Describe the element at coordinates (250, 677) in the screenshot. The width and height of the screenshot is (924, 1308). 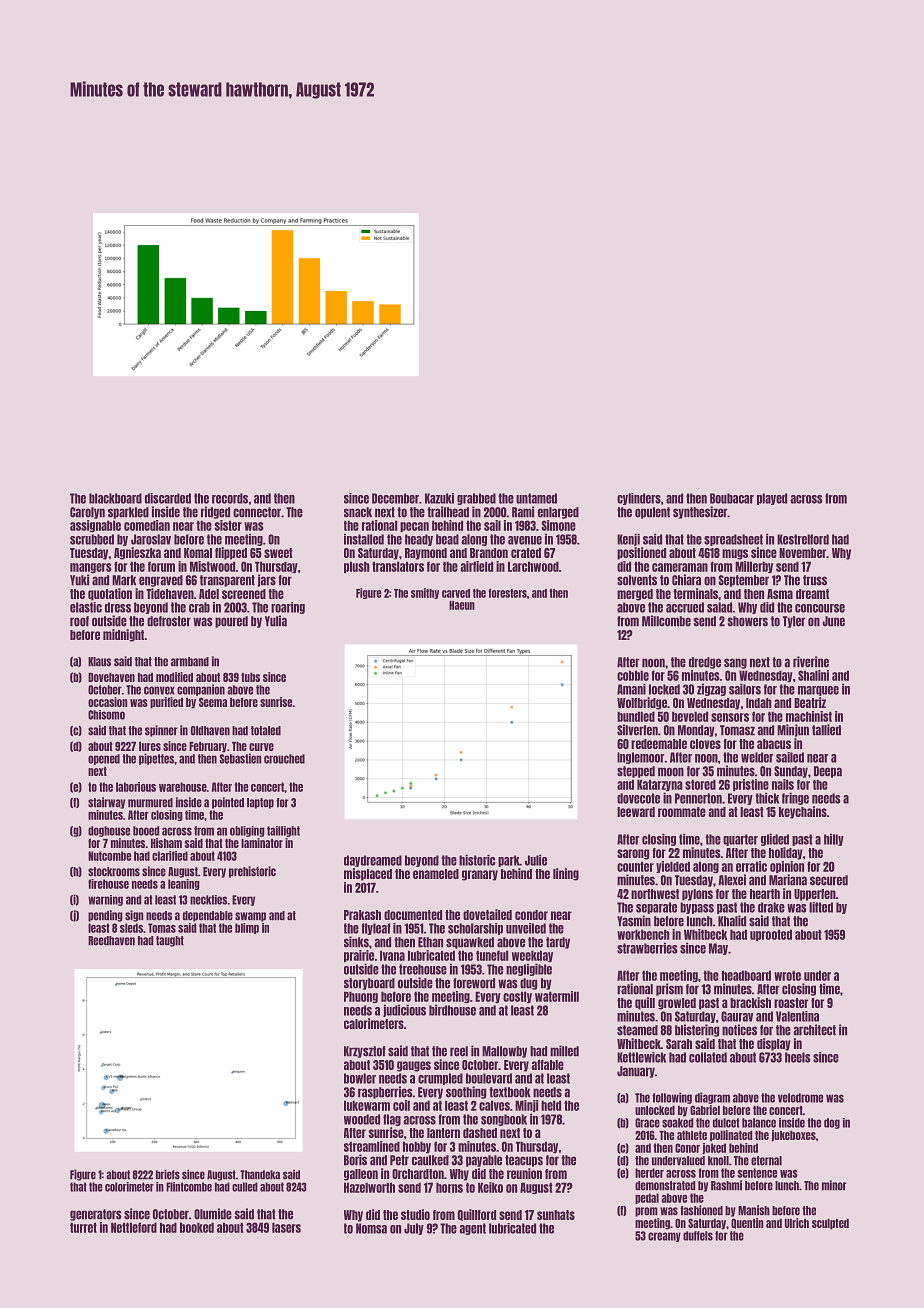
I see `tubs` at that location.
